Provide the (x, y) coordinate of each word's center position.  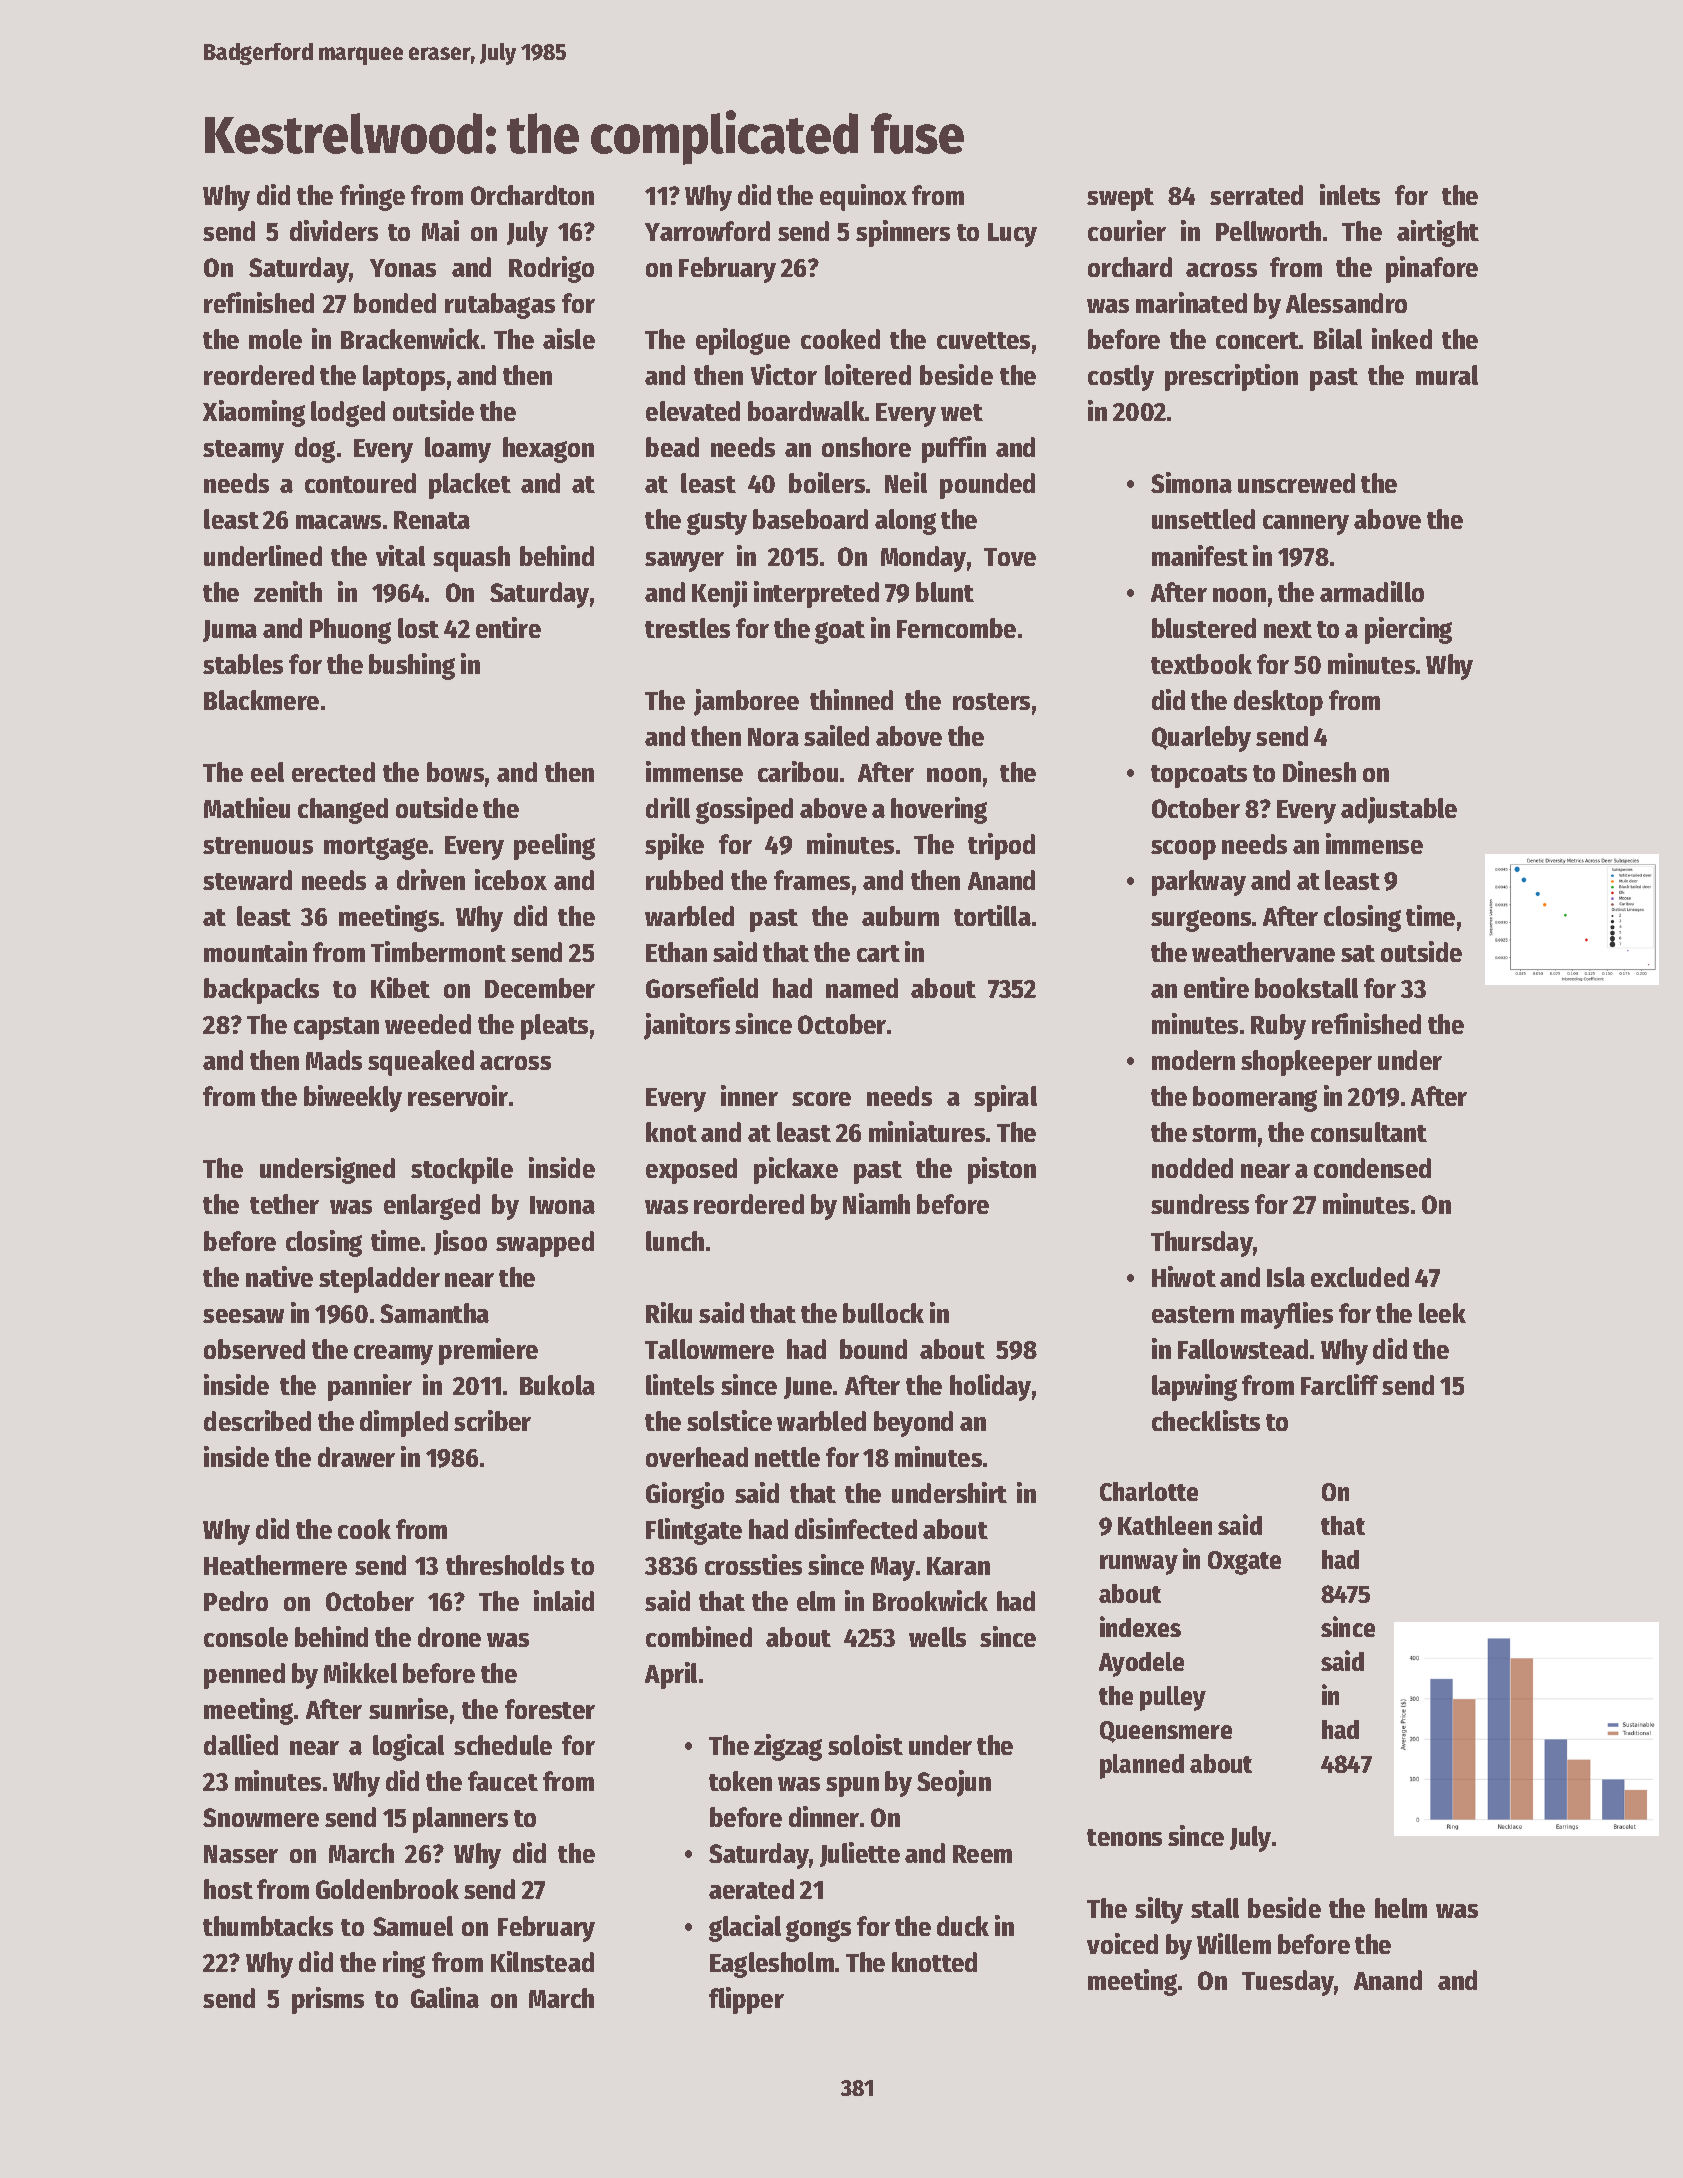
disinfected (856, 1528)
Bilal (1338, 338)
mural (1447, 375)
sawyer (684, 562)
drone (449, 1637)
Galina (445, 1997)
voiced (1122, 1943)
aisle (569, 338)
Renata (432, 520)
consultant (1369, 1132)
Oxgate (1244, 1563)
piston (1002, 1170)
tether (284, 1204)
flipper (746, 2000)
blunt (945, 592)
